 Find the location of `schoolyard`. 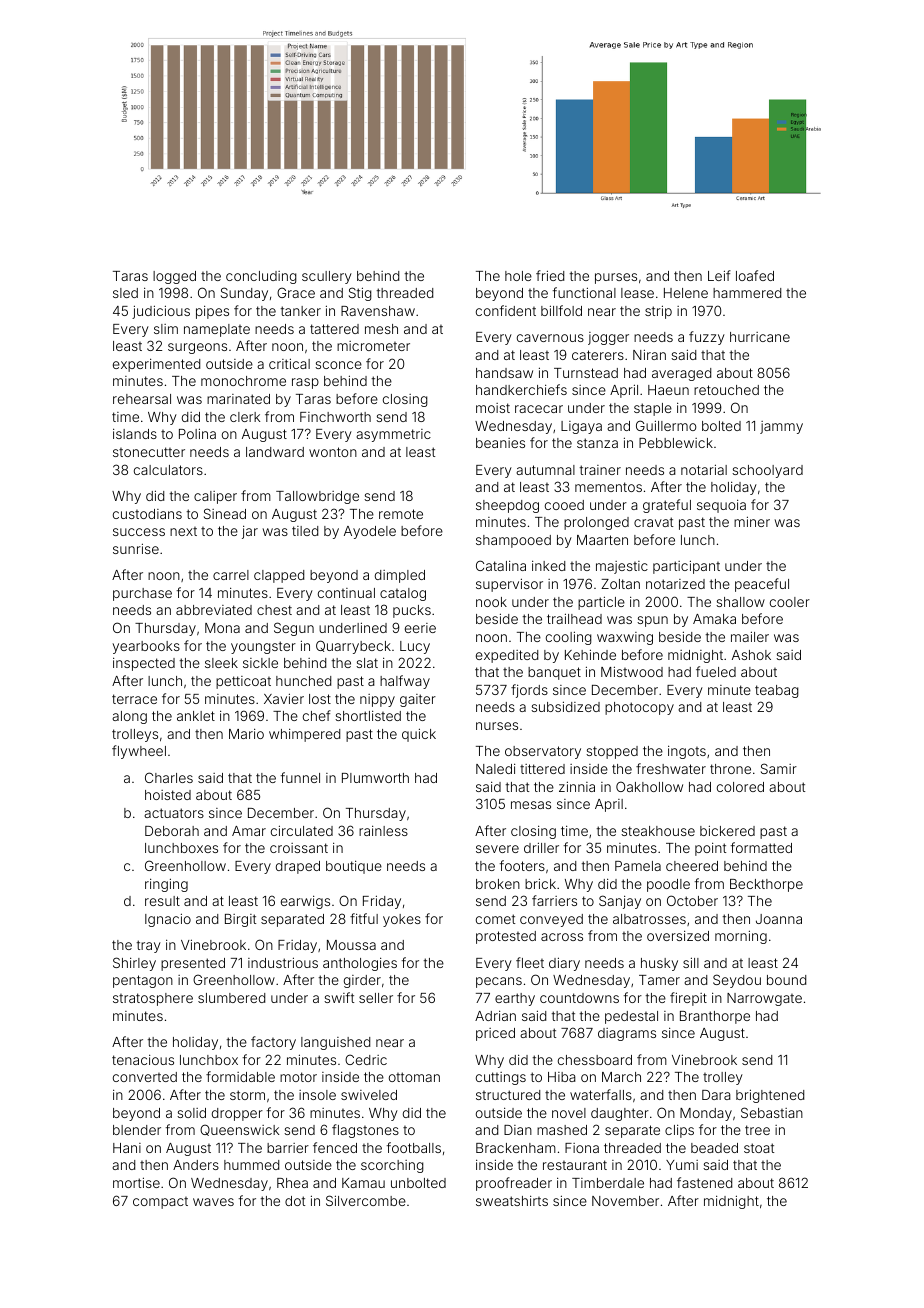

schoolyard is located at coordinates (767, 471).
